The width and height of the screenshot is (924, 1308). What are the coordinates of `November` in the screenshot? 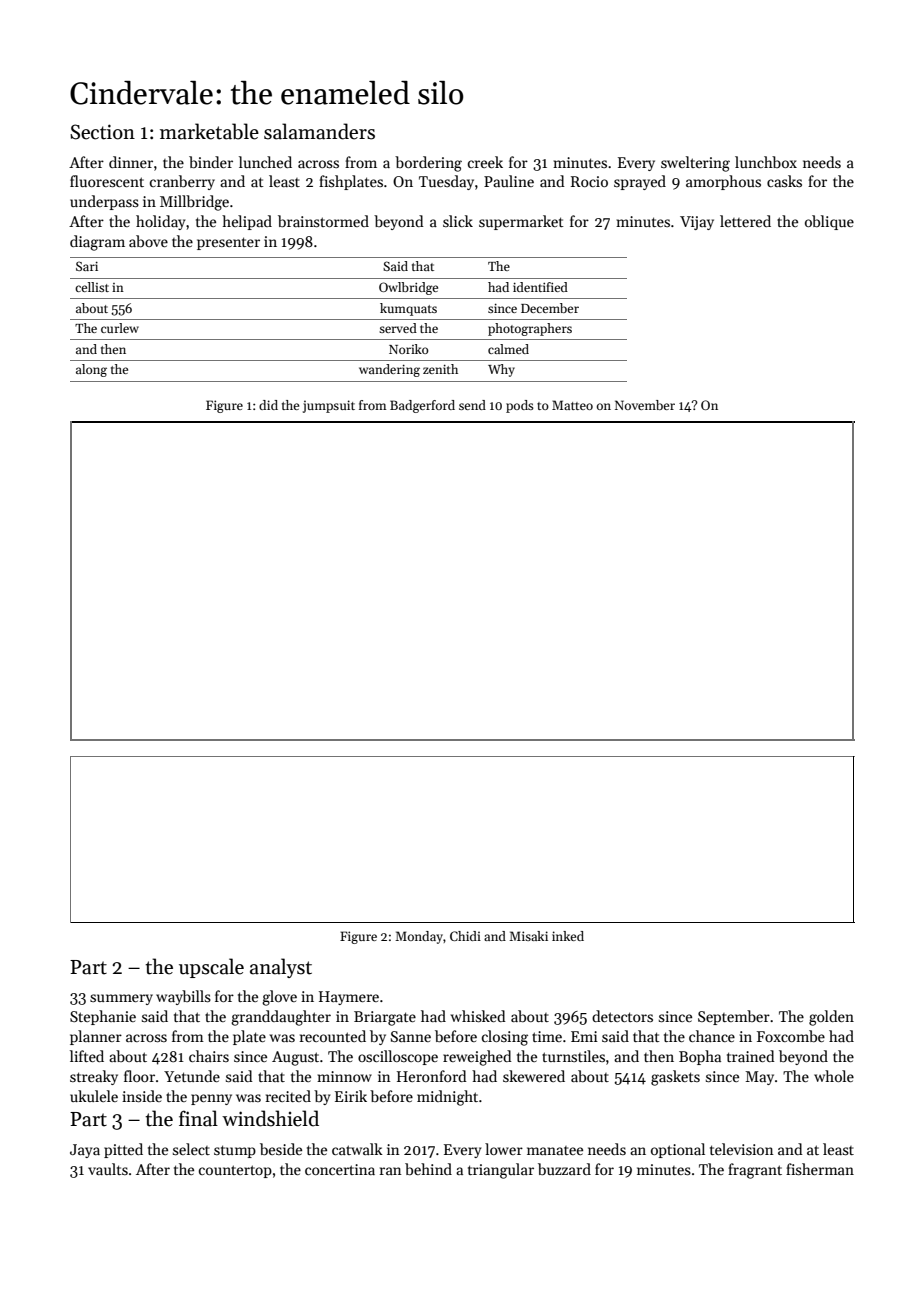 It's located at (645, 405).
